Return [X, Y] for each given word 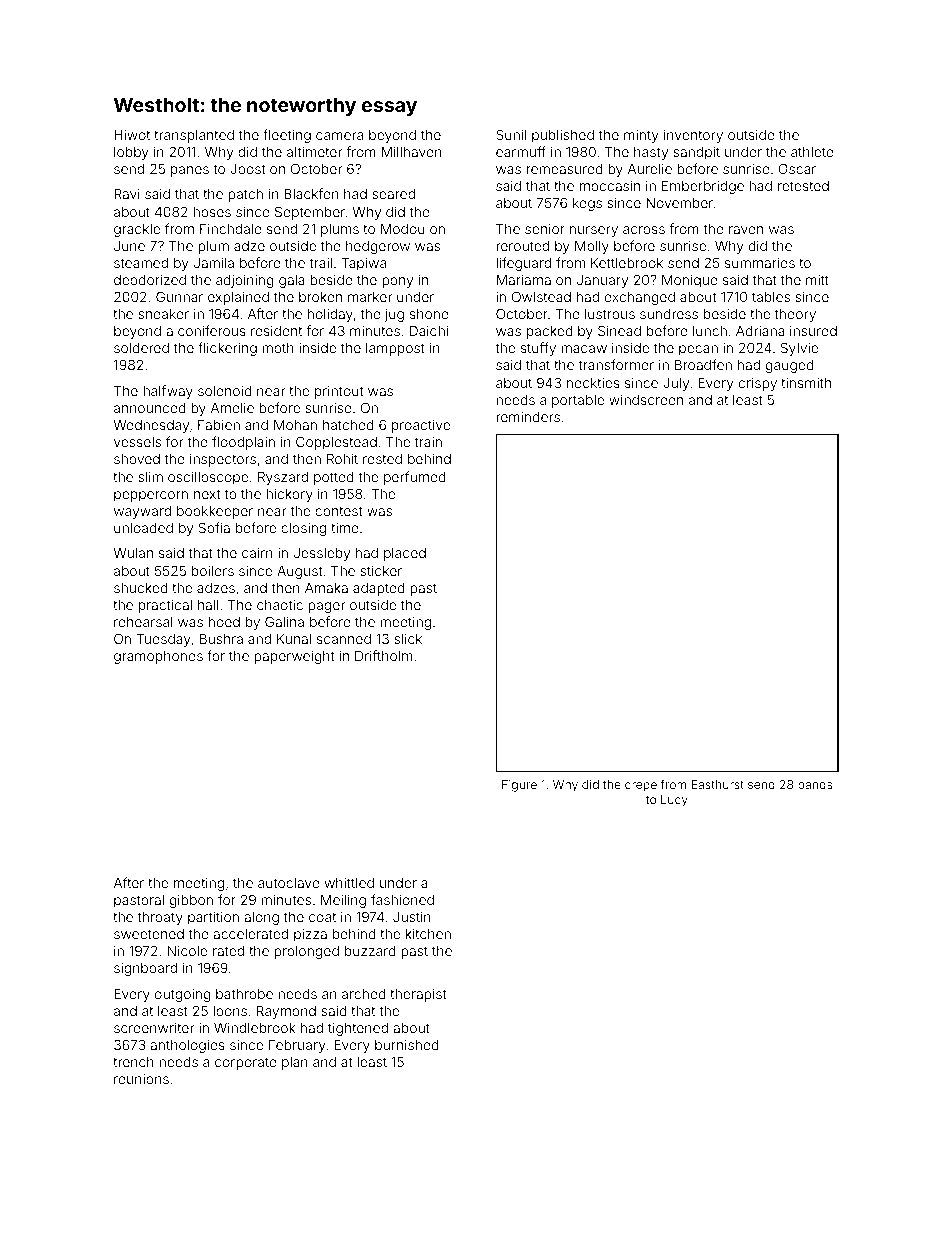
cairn [257, 552]
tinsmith [806, 383]
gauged [790, 366]
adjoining [245, 281]
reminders [528, 417]
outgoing [183, 995]
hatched [348, 425]
